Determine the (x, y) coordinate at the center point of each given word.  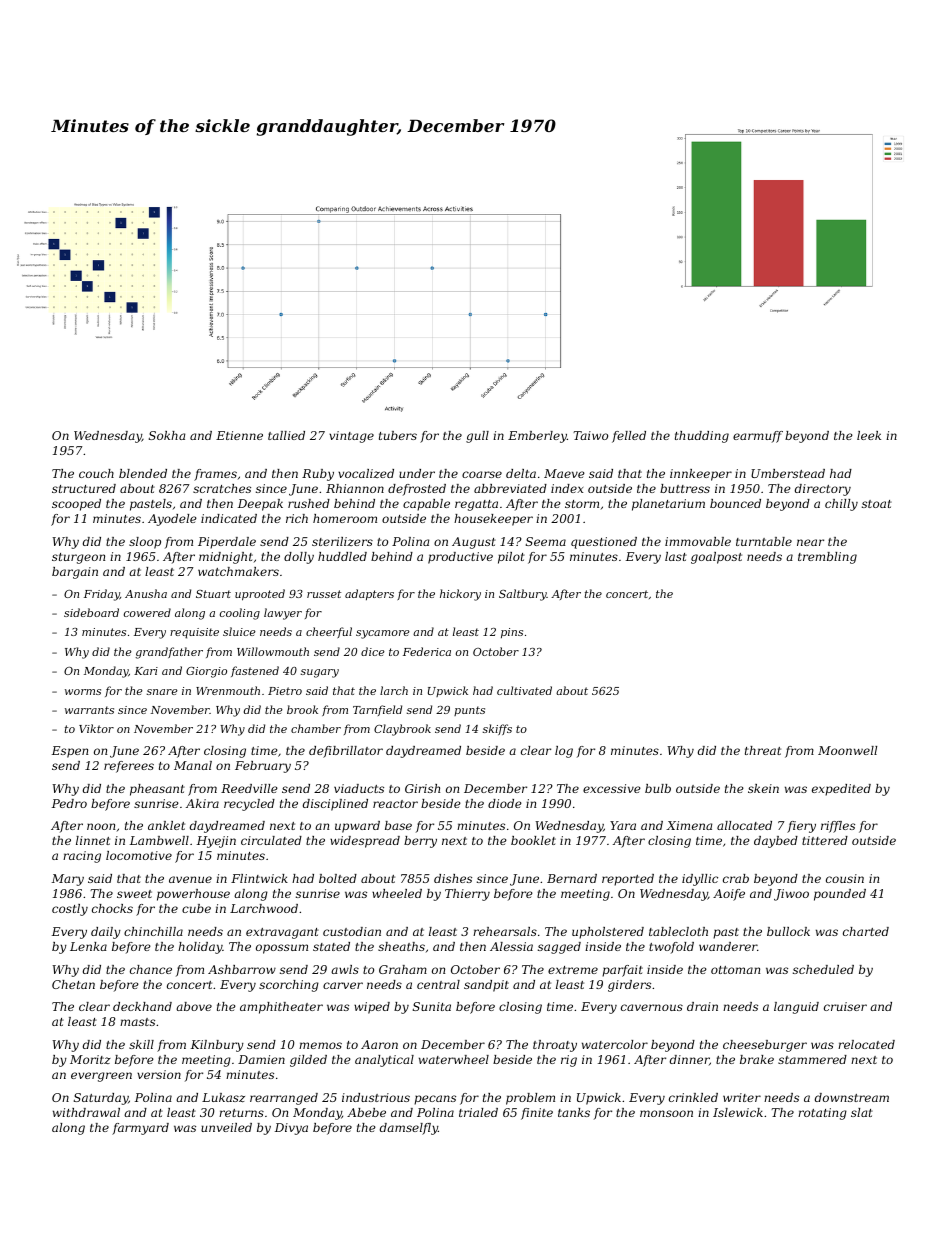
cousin (845, 878)
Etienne (239, 435)
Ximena (689, 825)
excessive (612, 788)
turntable (764, 541)
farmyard (140, 1129)
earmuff (758, 437)
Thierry (467, 895)
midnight (226, 558)
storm (582, 504)
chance (151, 969)
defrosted (417, 490)
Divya (291, 1129)
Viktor (96, 728)
